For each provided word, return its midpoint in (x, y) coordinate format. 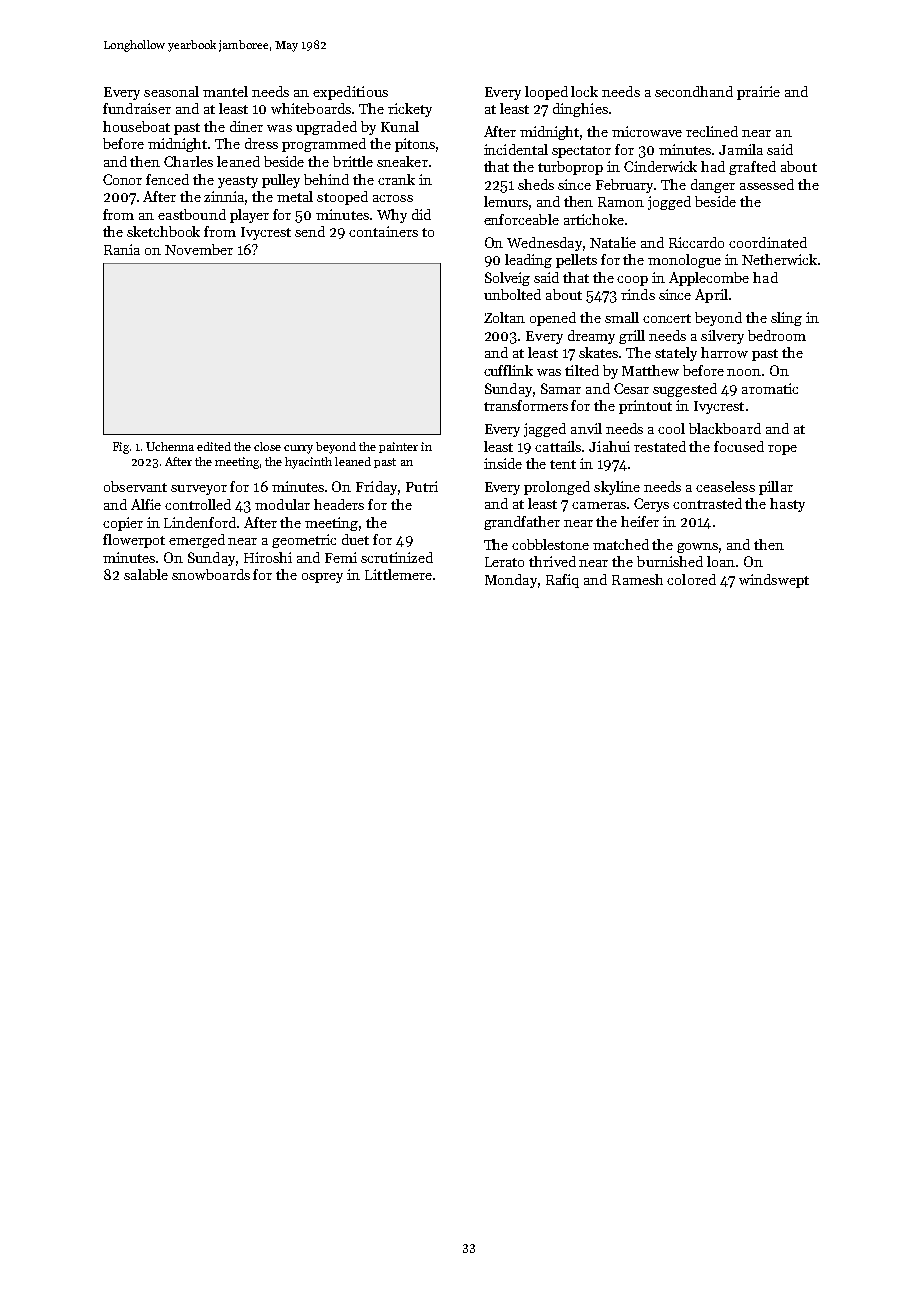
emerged (197, 541)
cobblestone (550, 544)
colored (691, 579)
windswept (774, 581)
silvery (722, 337)
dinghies (580, 110)
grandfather (522, 523)
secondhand (694, 91)
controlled (198, 504)
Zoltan (504, 317)
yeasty (238, 182)
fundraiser (137, 108)
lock (584, 91)
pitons (415, 145)
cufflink (508, 370)
